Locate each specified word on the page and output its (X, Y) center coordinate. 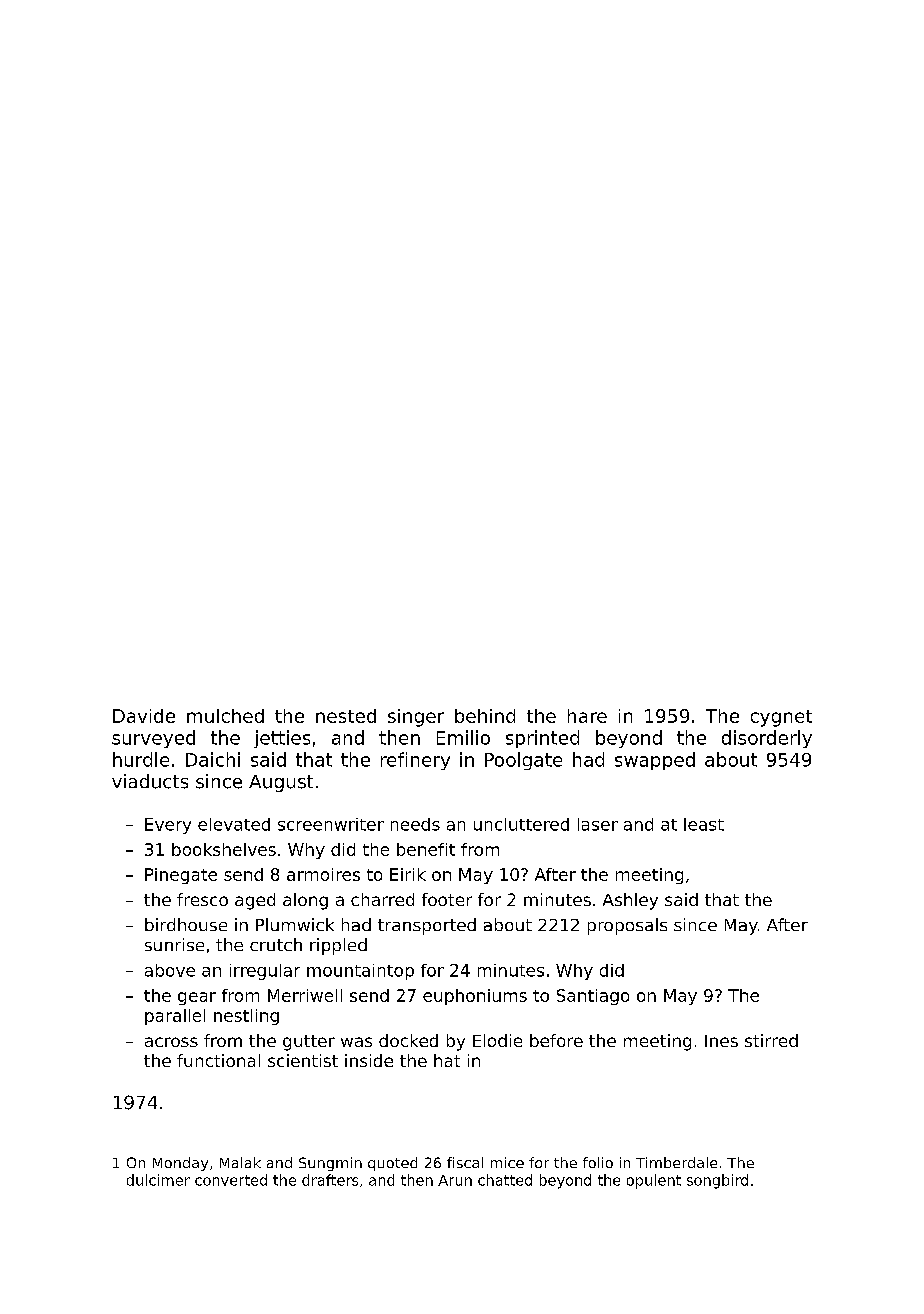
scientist (303, 1060)
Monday (180, 1164)
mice (507, 1162)
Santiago (593, 997)
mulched (225, 716)
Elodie (497, 1040)
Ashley (630, 901)
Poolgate (523, 761)
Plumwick (295, 924)
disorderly (767, 739)
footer (447, 899)
